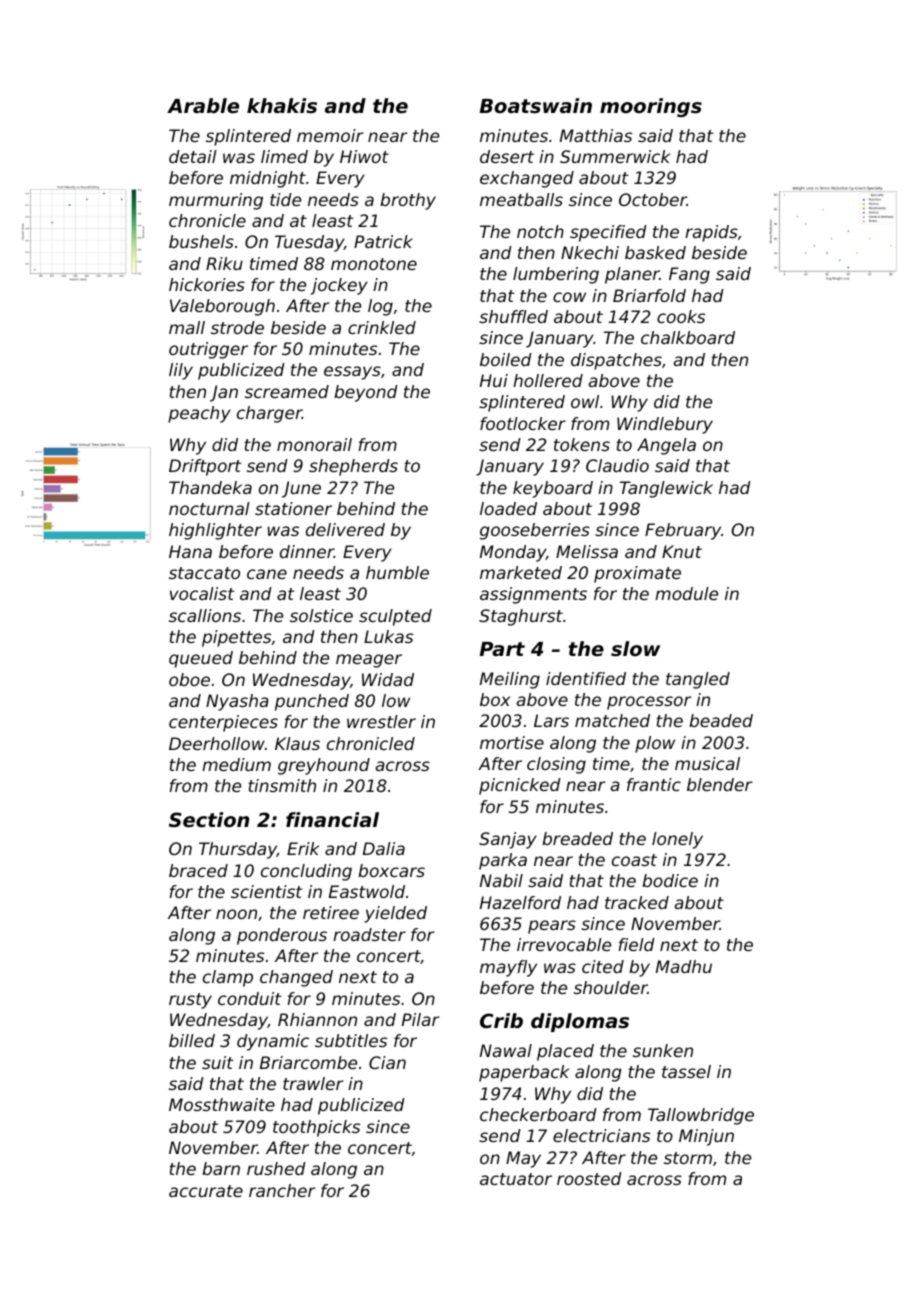  What do you see at coordinates (707, 763) in the screenshot?
I see `musical` at bounding box center [707, 763].
